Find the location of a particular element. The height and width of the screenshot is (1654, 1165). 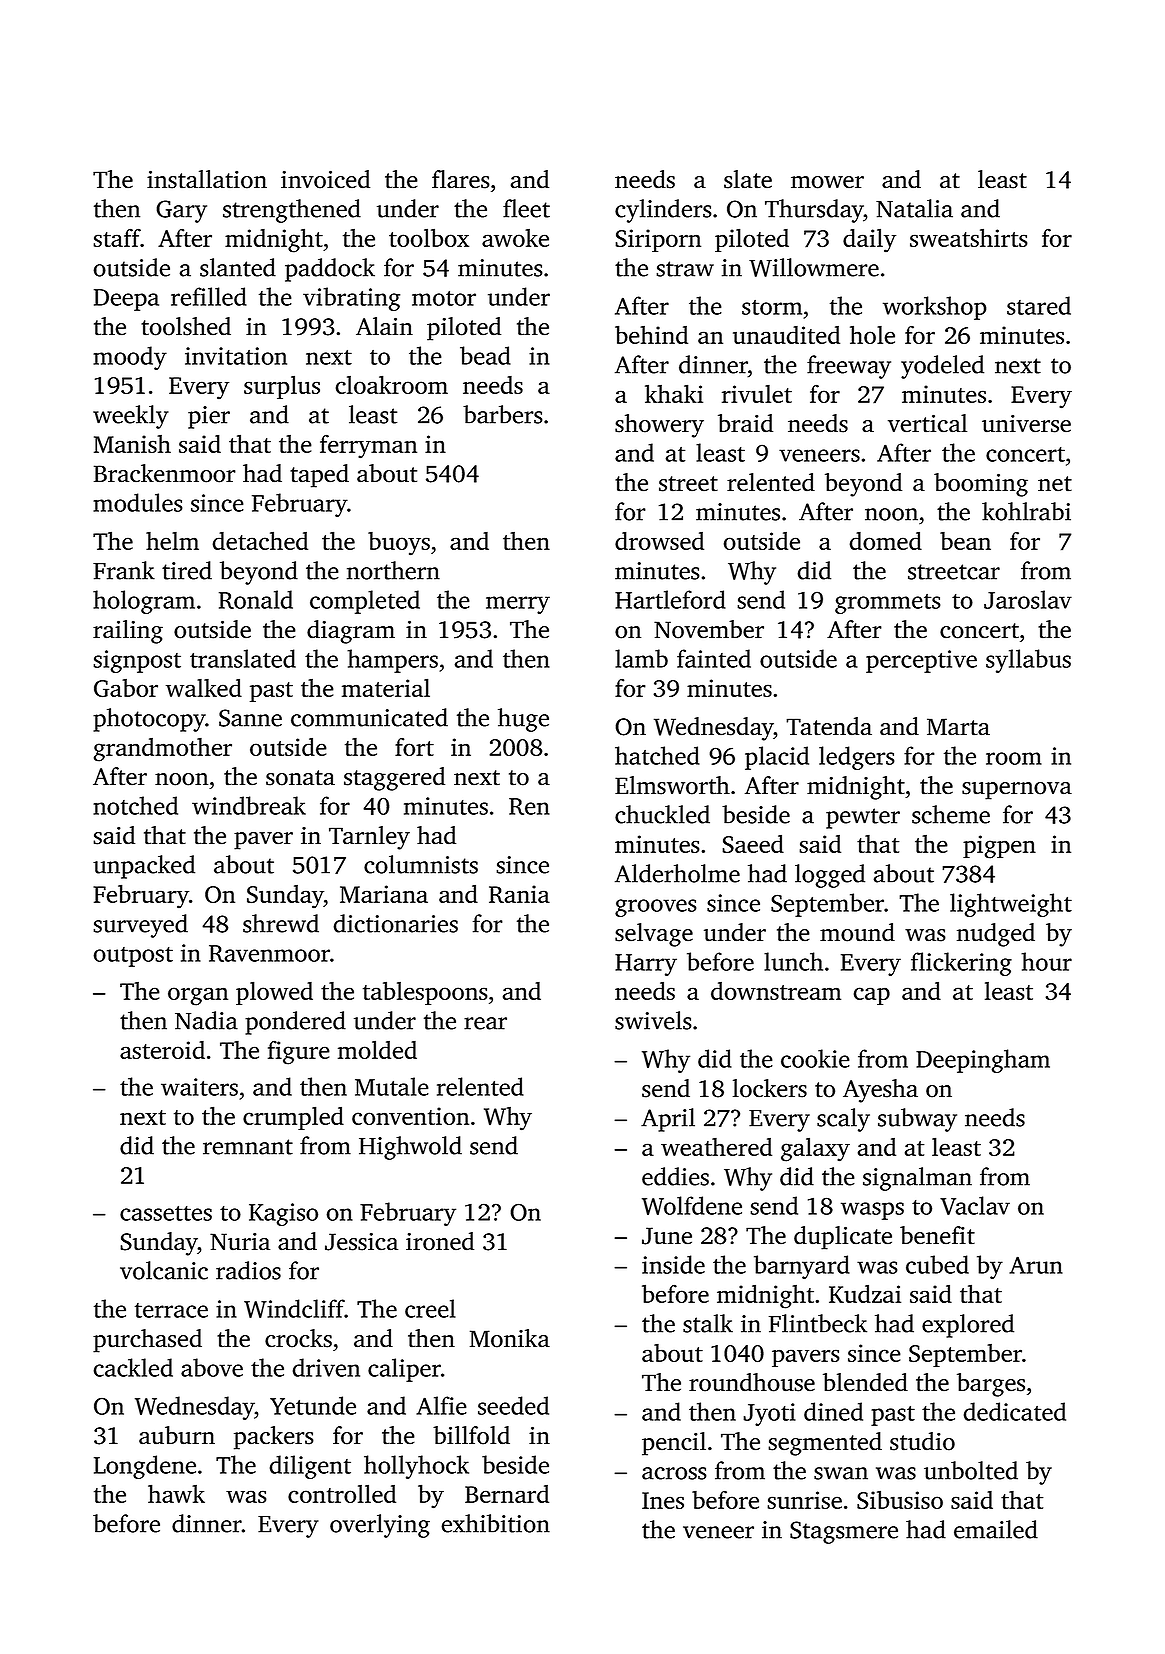

exhibition is located at coordinates (495, 1523).
